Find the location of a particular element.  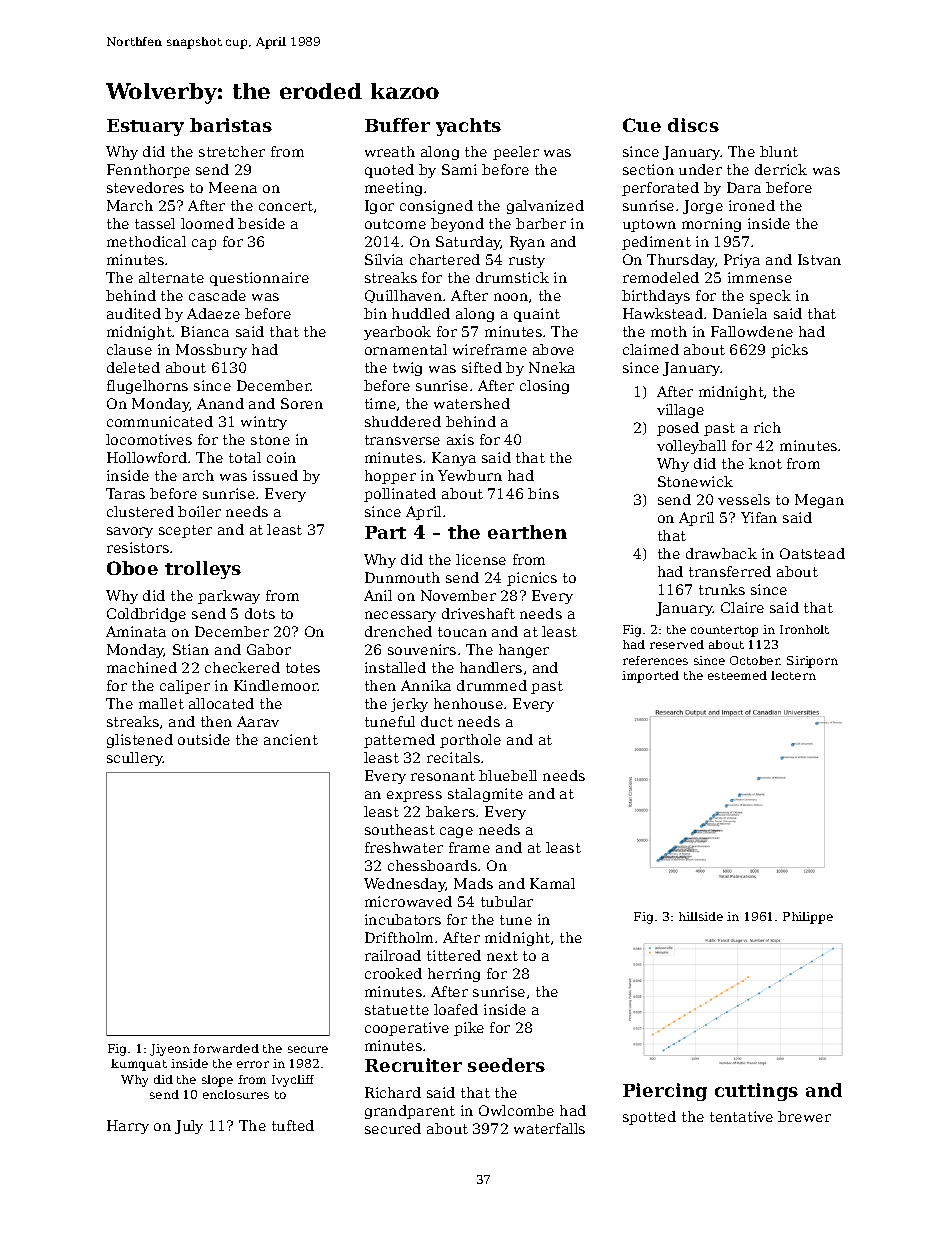

clause is located at coordinates (129, 349).
